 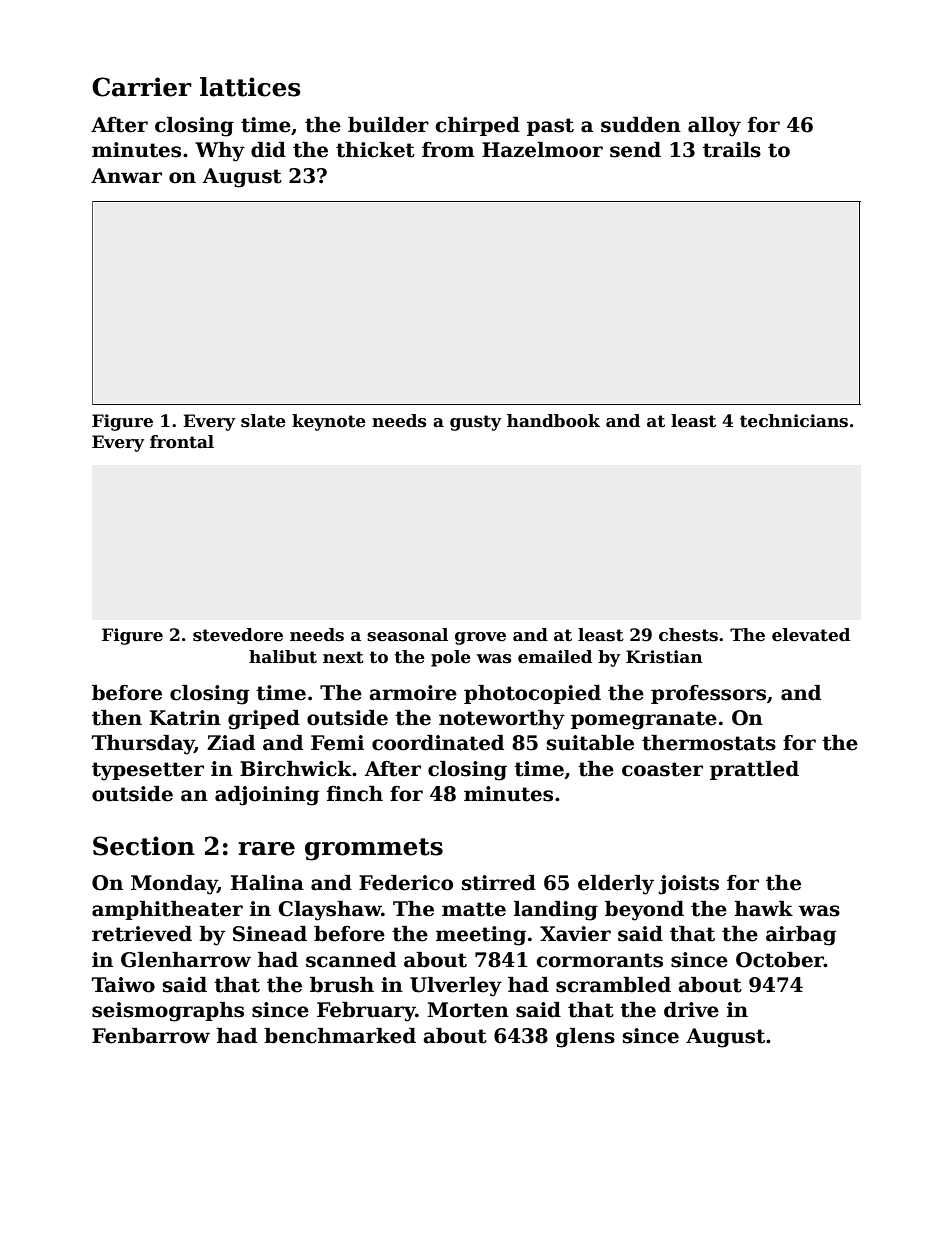 I want to click on Fenbarrow, so click(x=151, y=1036).
